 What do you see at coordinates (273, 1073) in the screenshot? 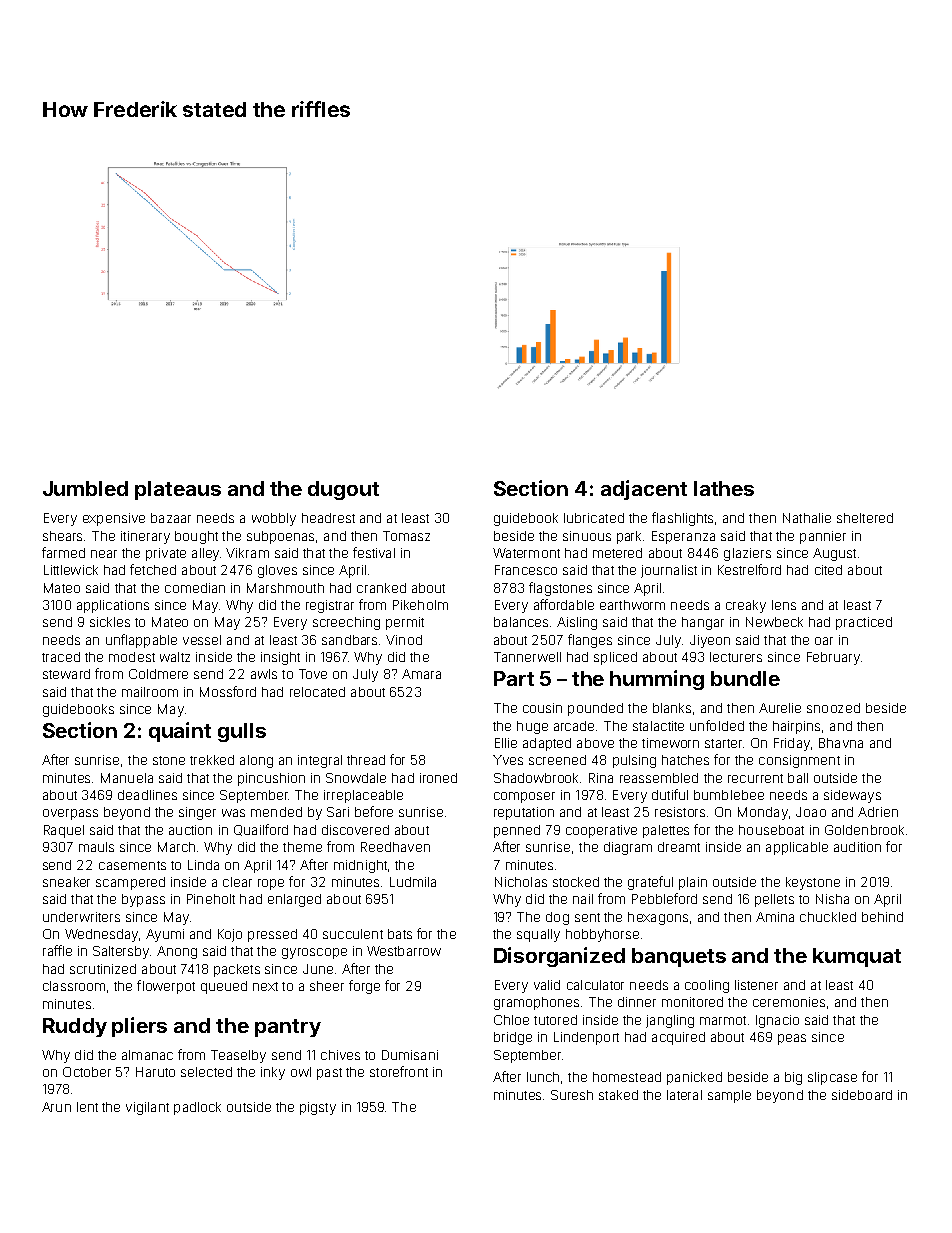
I see `inky` at bounding box center [273, 1073].
